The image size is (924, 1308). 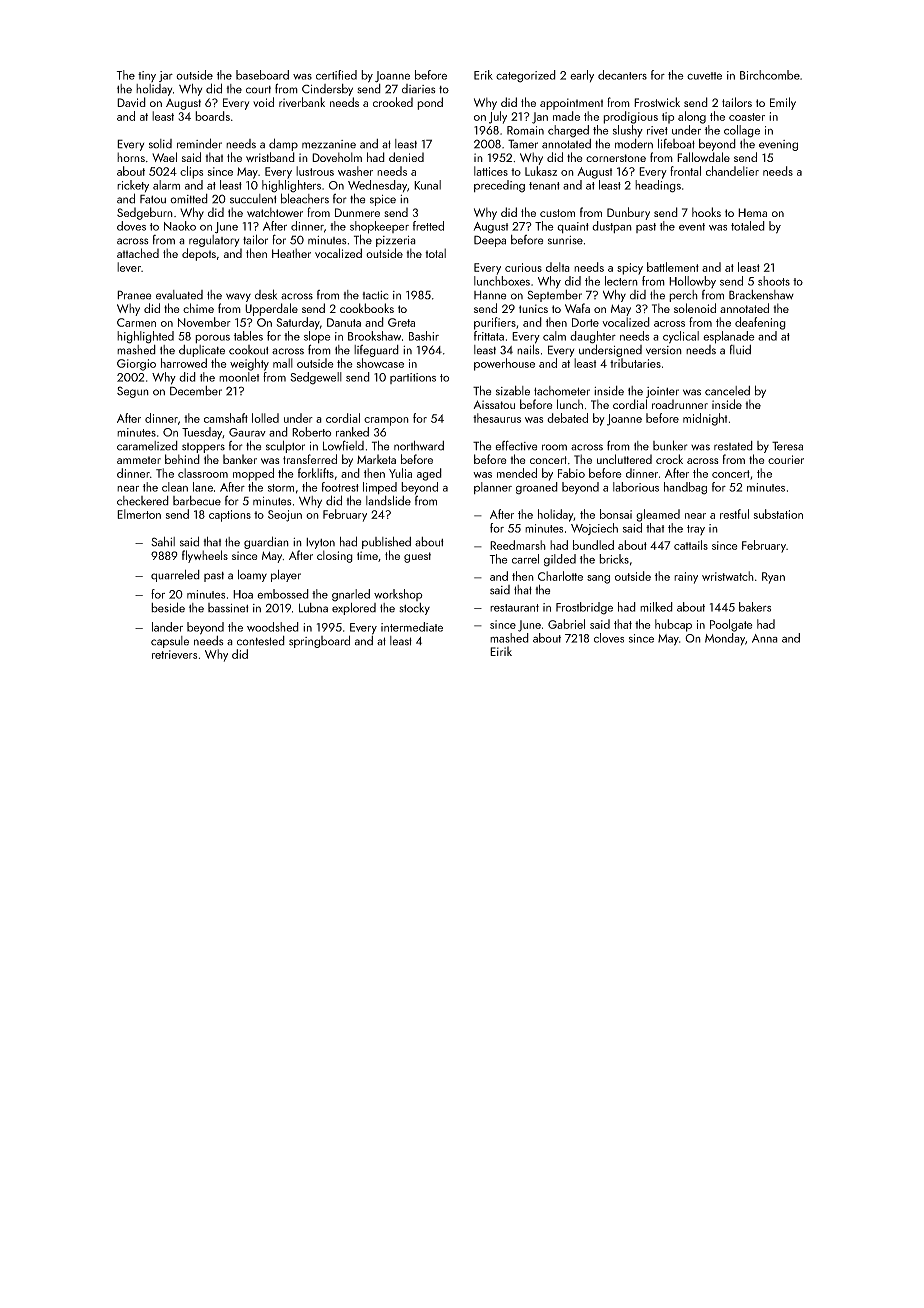 What do you see at coordinates (212, 116) in the screenshot?
I see `boards` at bounding box center [212, 116].
